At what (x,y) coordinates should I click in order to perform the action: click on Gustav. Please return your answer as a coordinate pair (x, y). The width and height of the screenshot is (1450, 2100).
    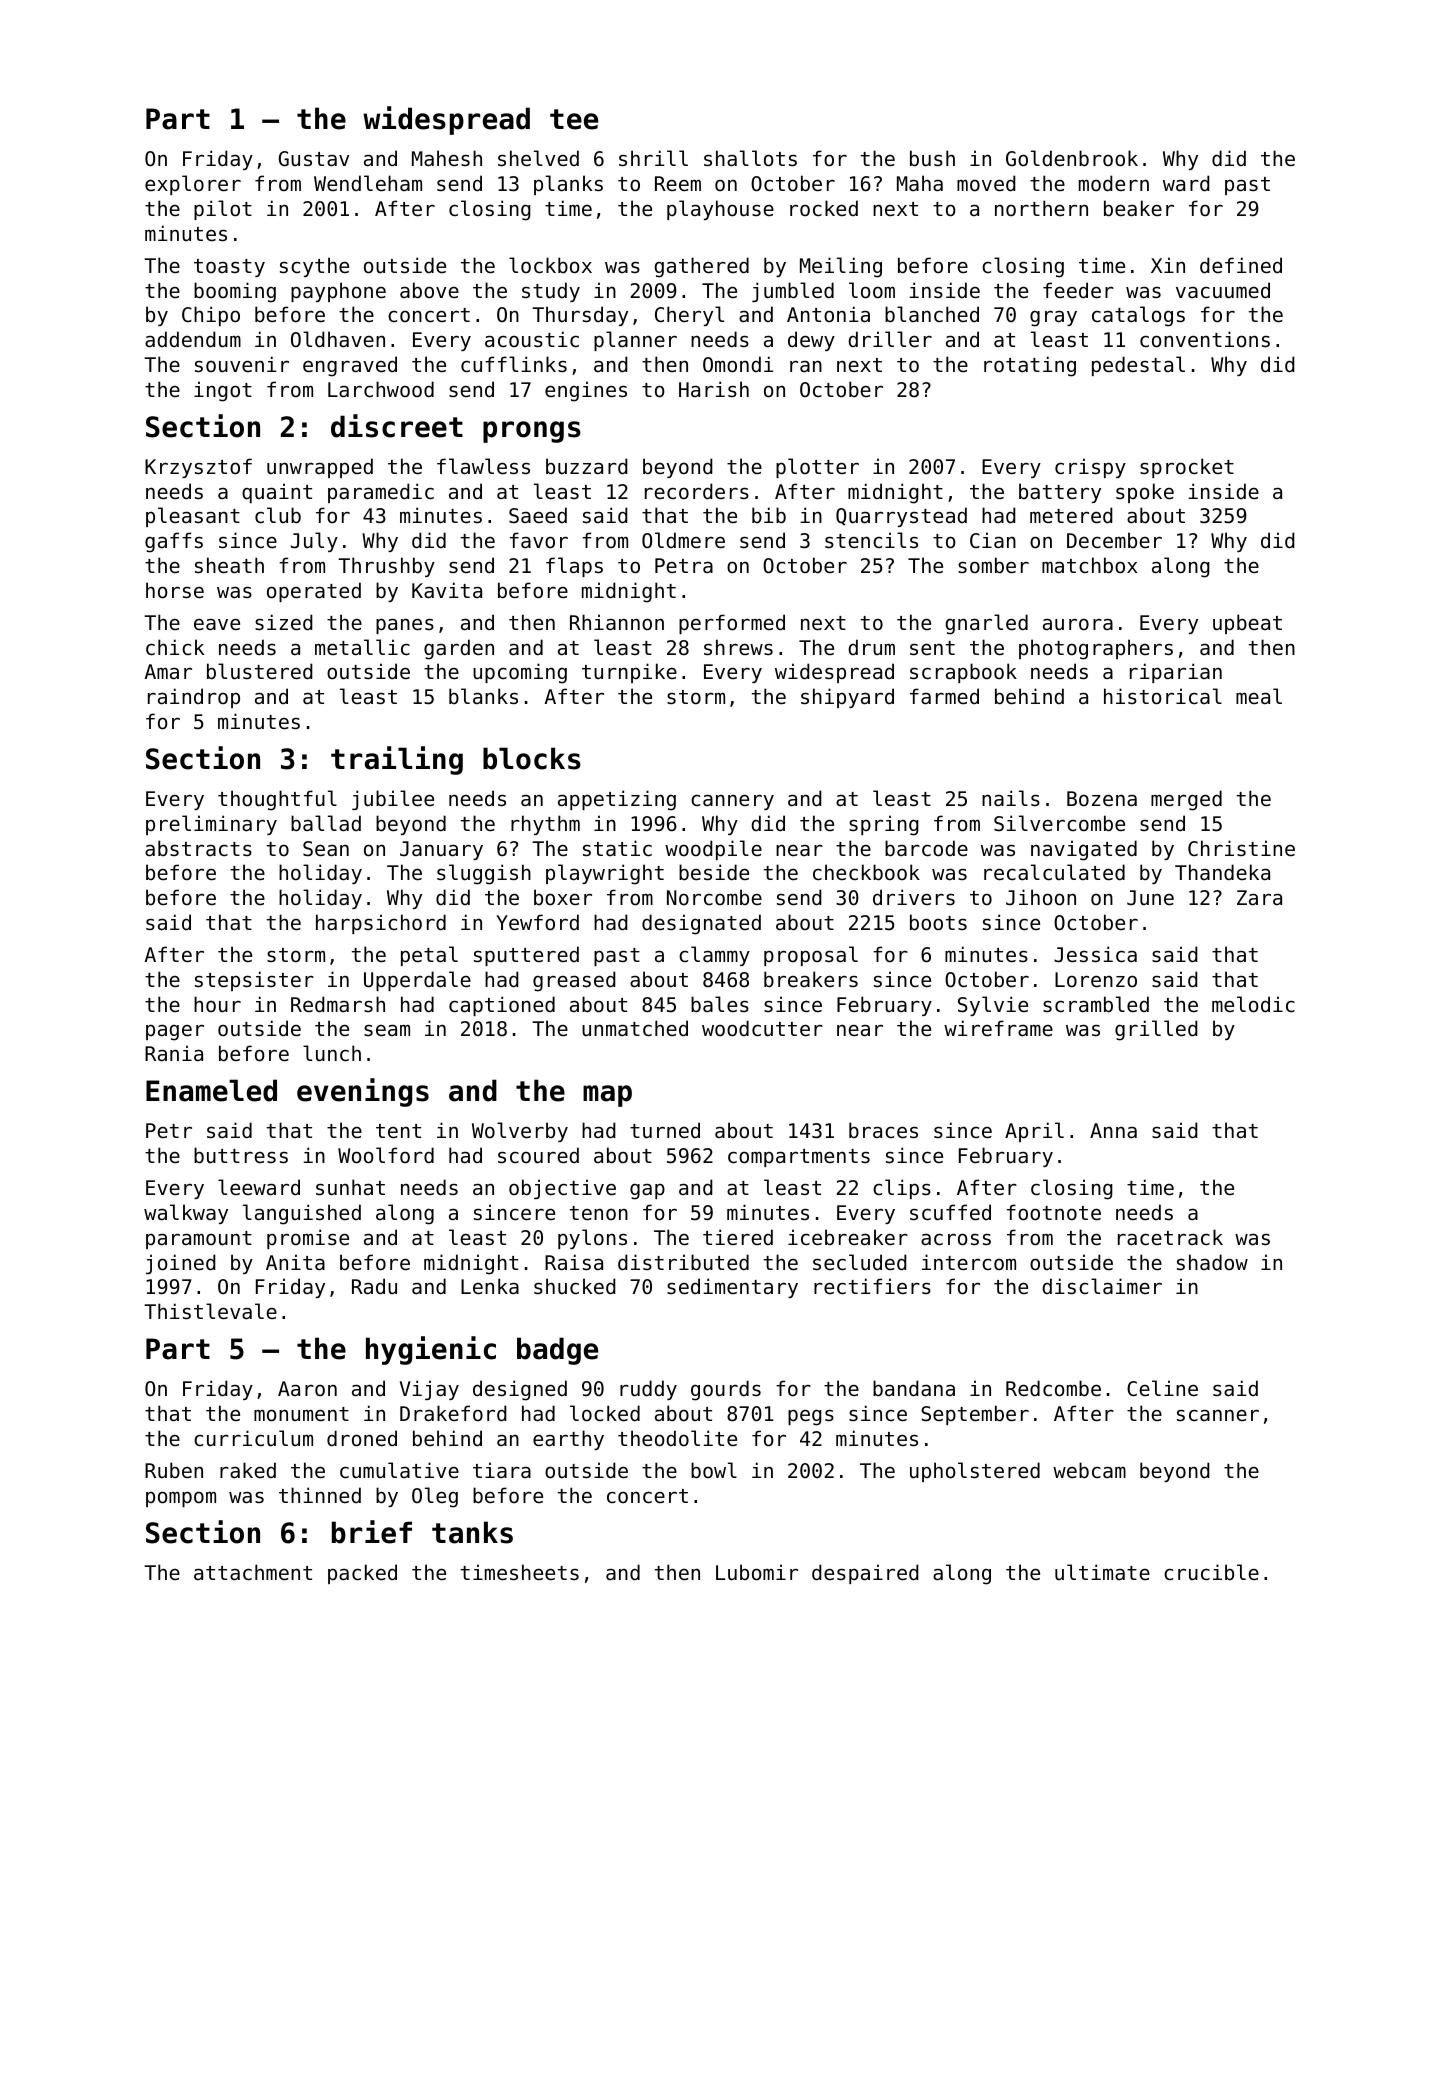
    Looking at the image, I should click on (314, 159).
